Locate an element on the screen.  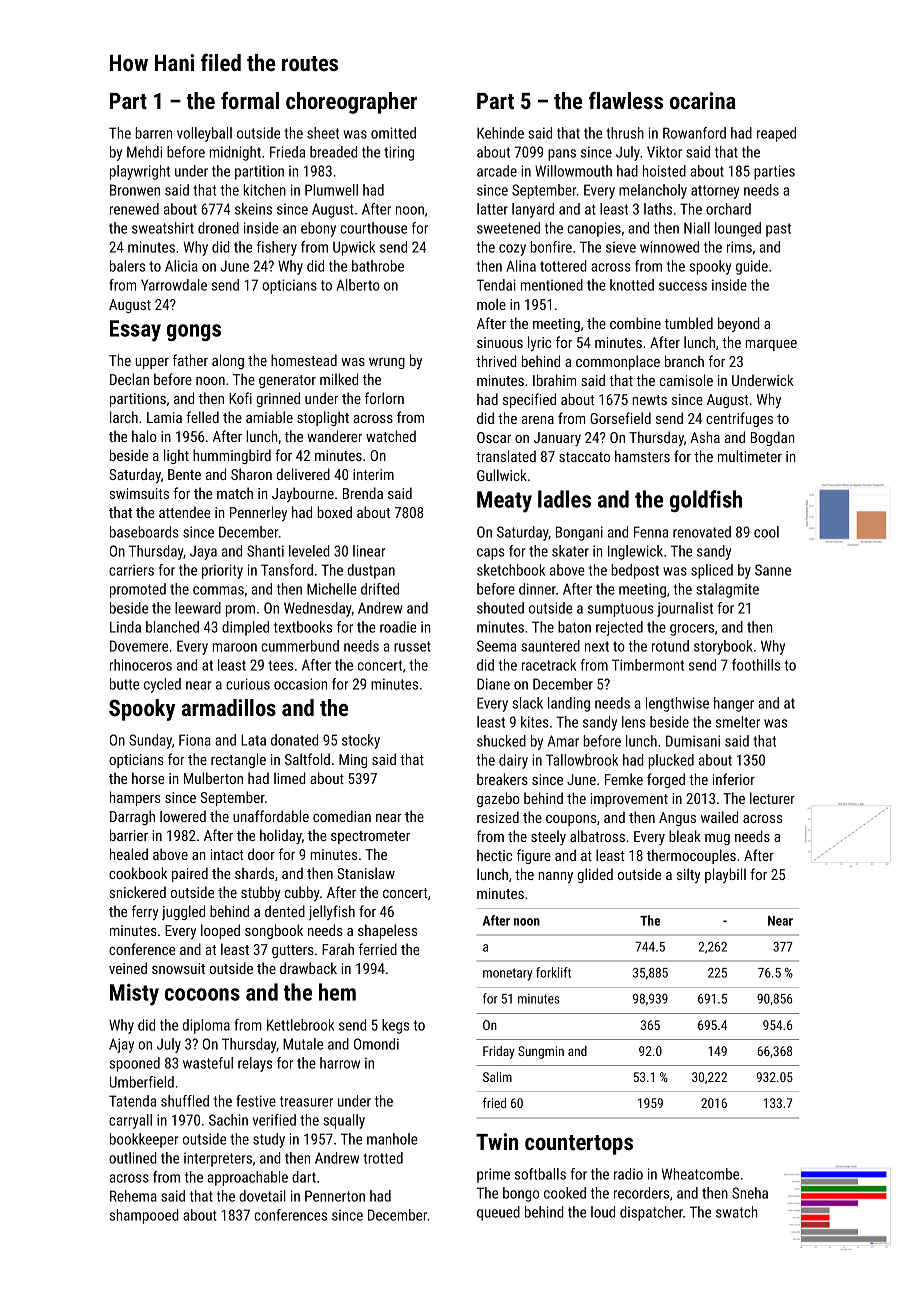
goldfish is located at coordinates (706, 501).
